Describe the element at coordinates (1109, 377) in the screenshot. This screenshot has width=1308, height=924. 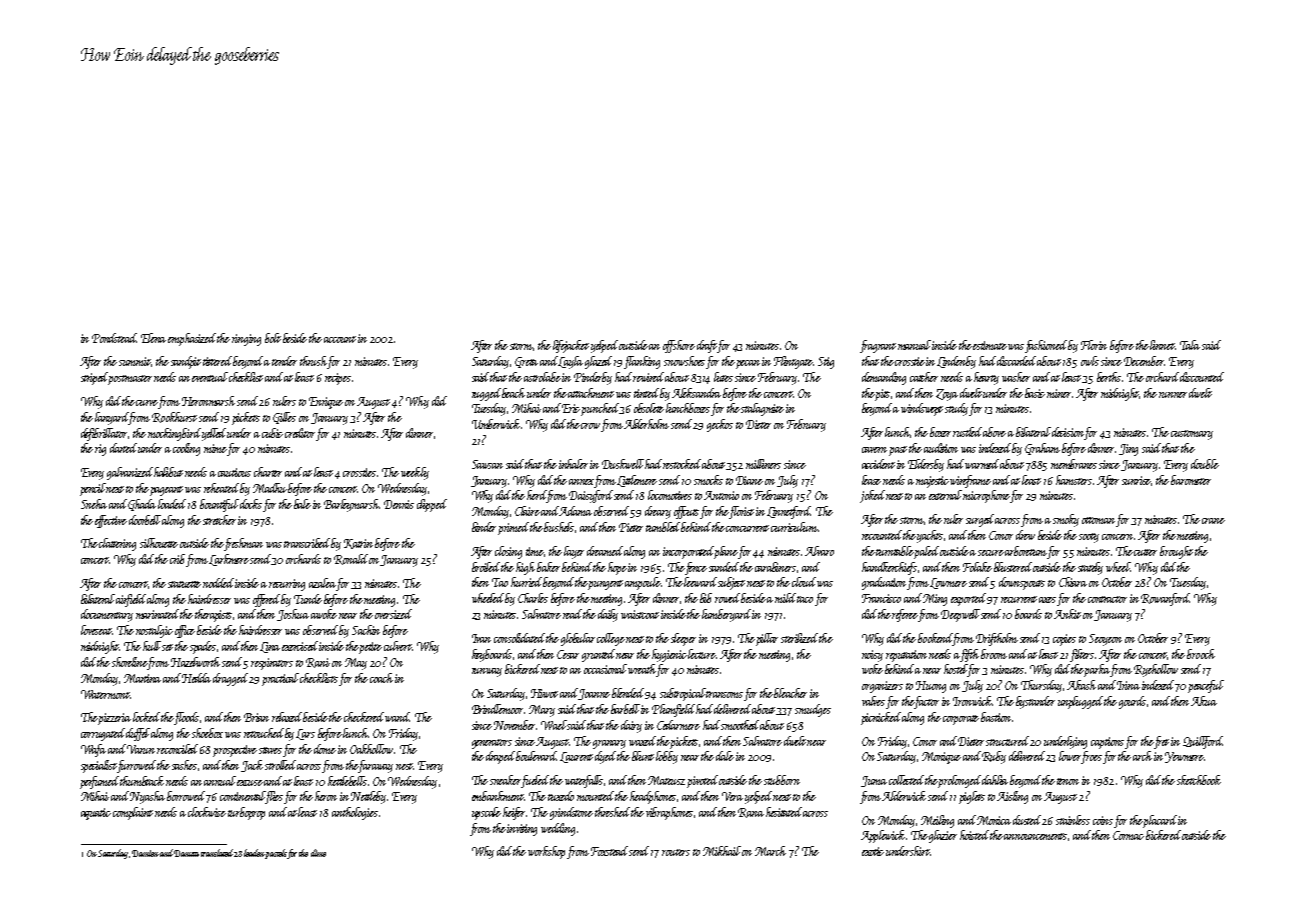
I see `berths` at that location.
